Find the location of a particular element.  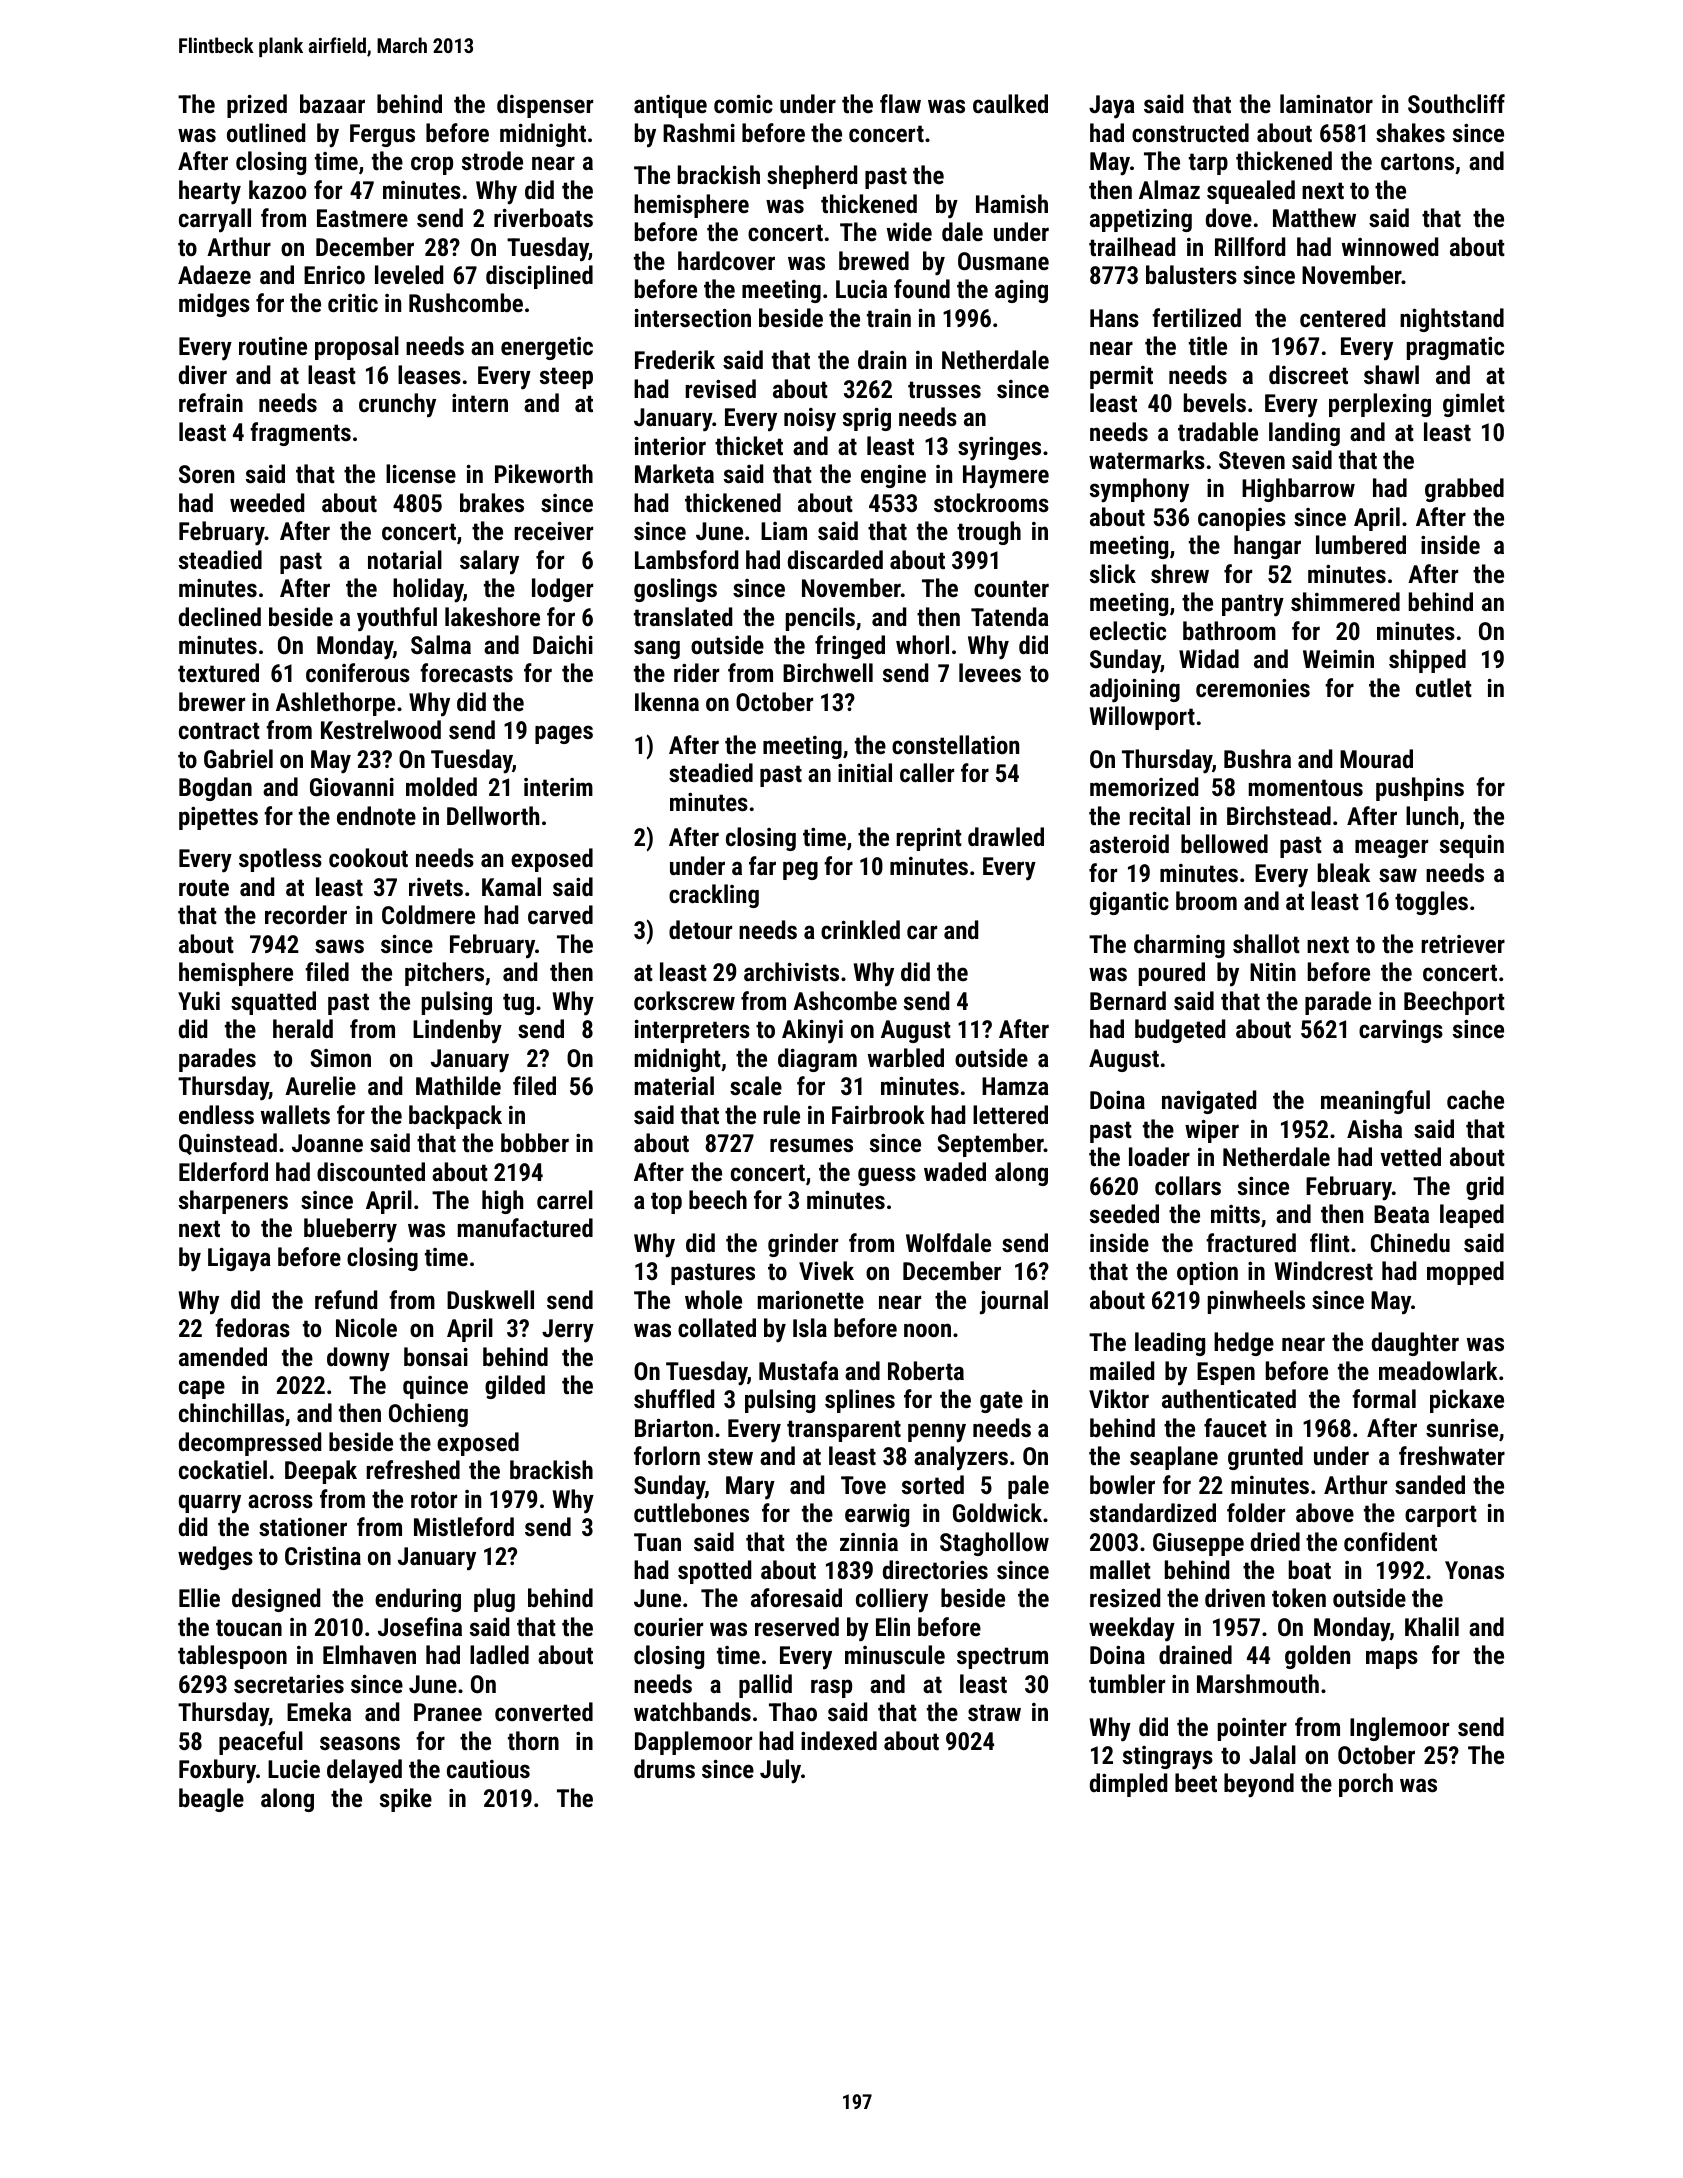

cutlet is located at coordinates (1444, 687).
